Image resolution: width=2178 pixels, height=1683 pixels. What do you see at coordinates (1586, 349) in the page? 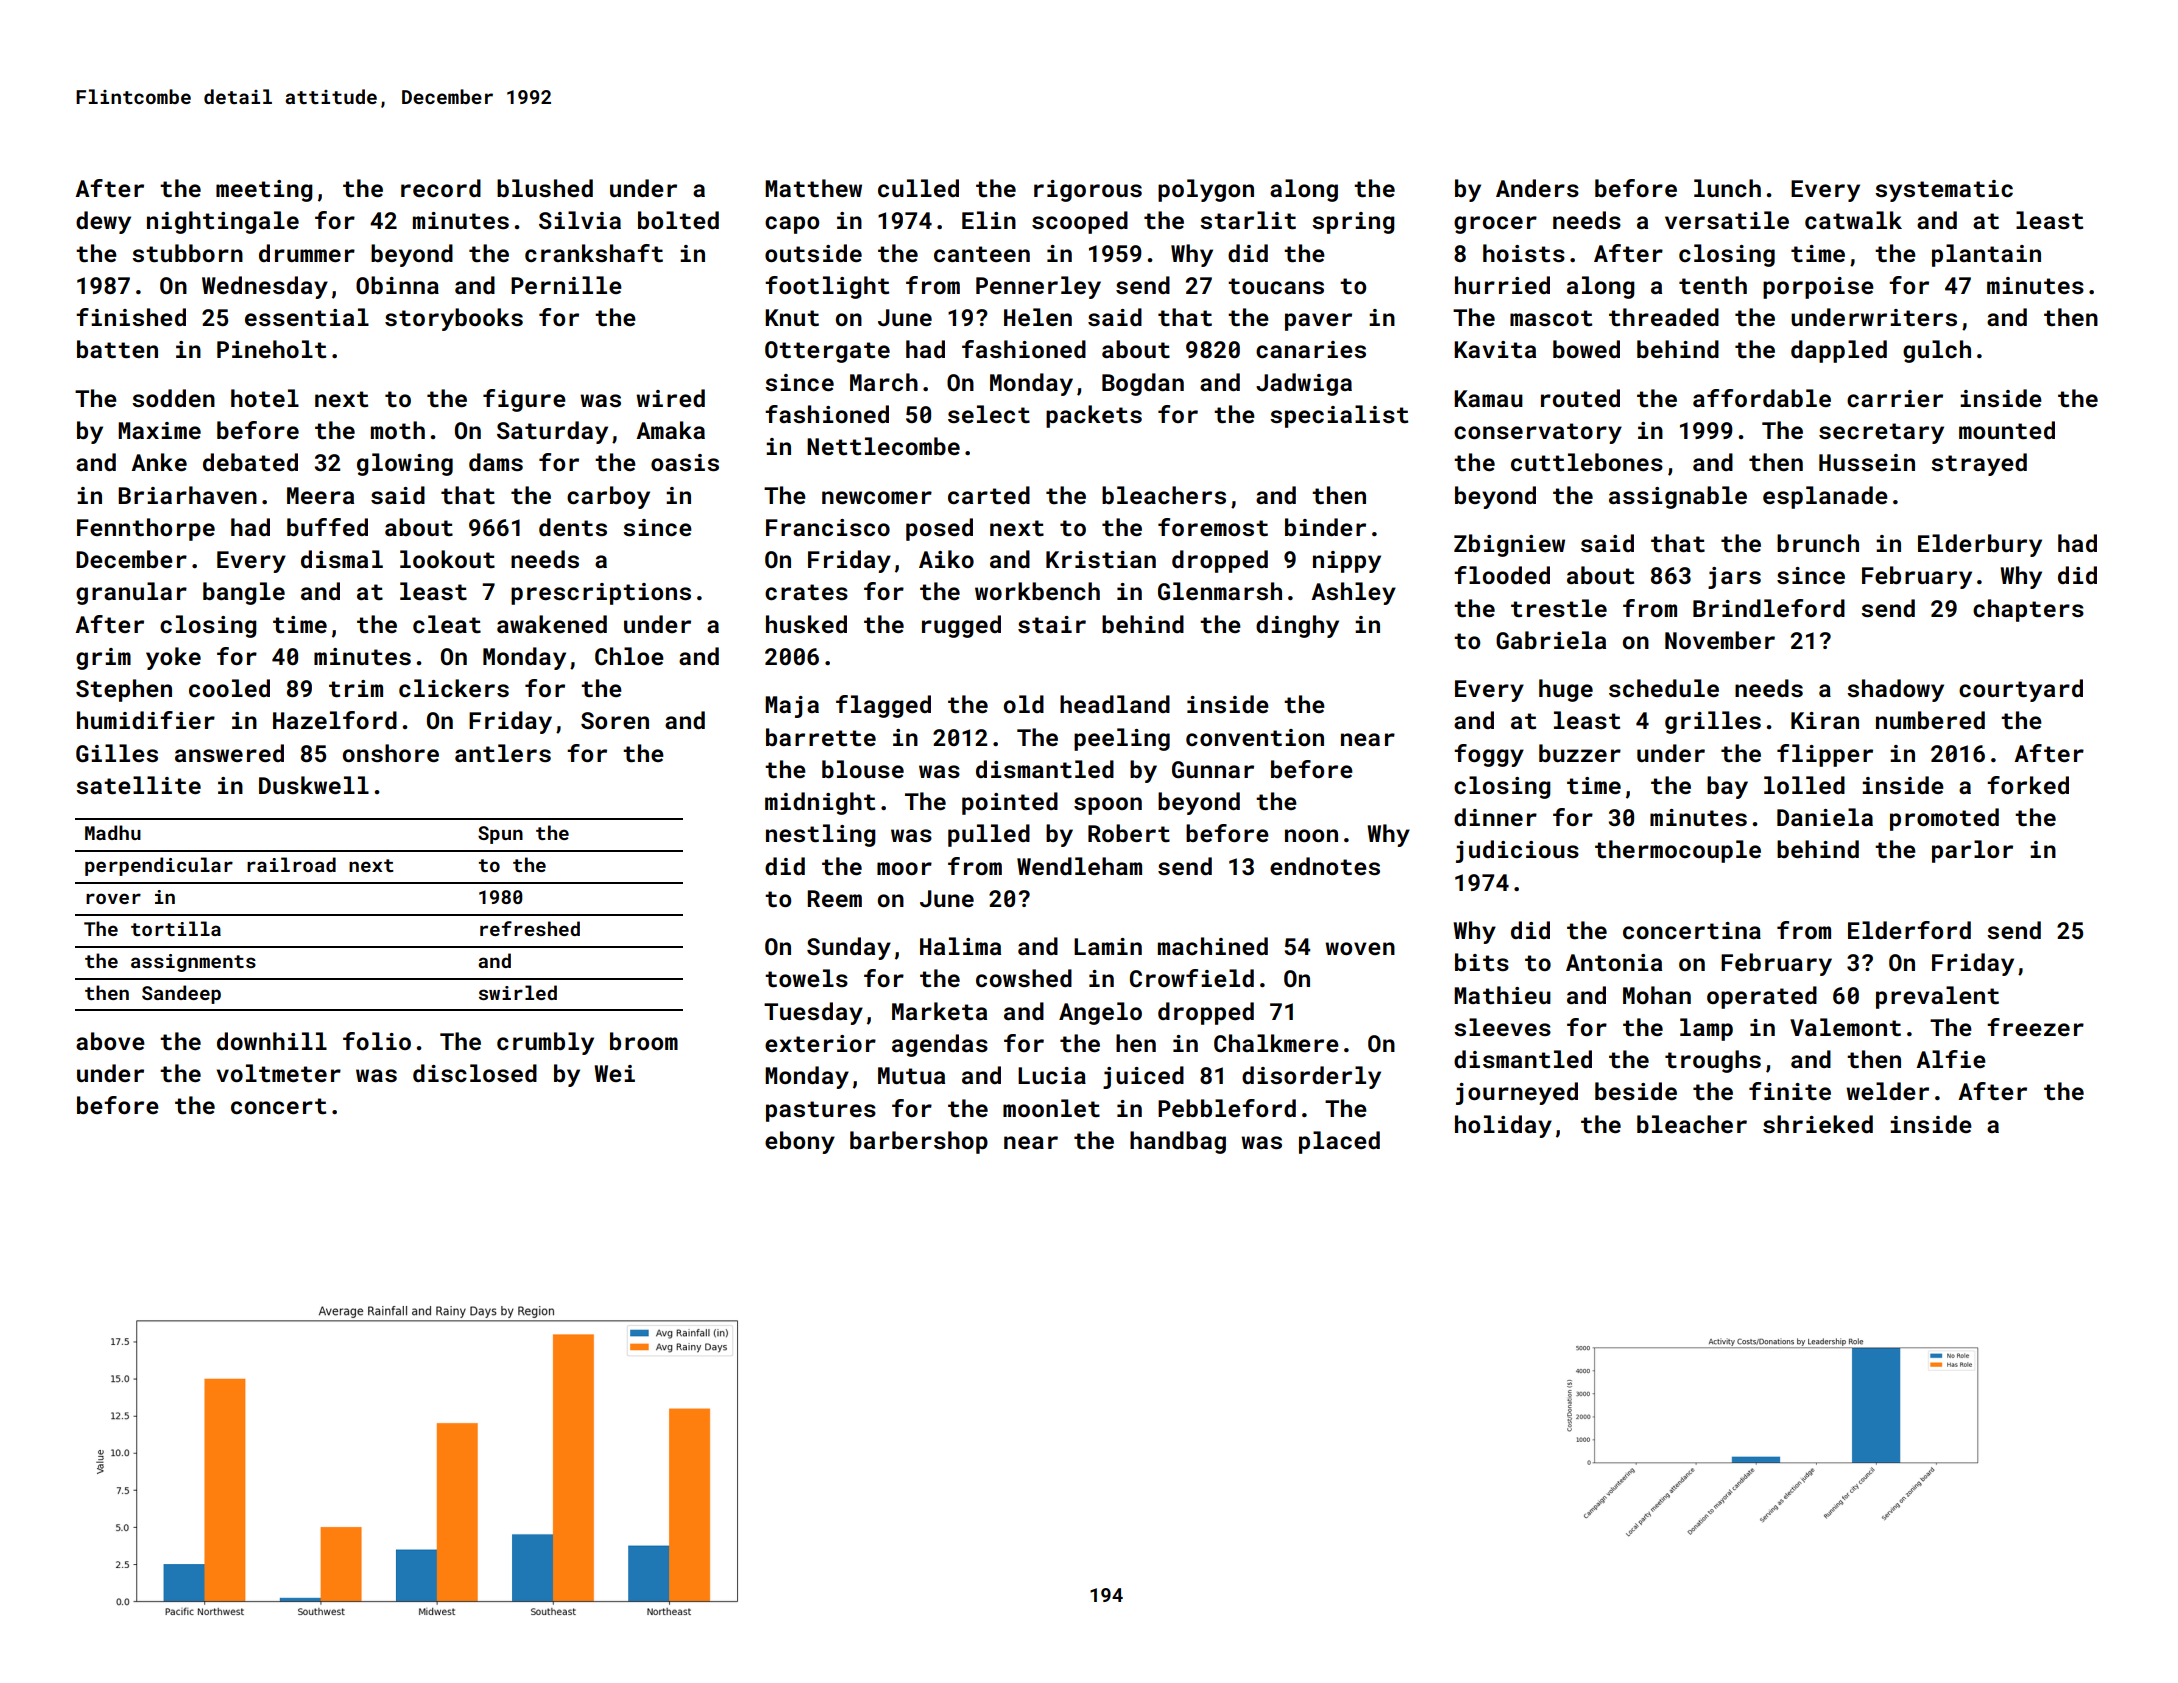
I see `bowed` at bounding box center [1586, 349].
